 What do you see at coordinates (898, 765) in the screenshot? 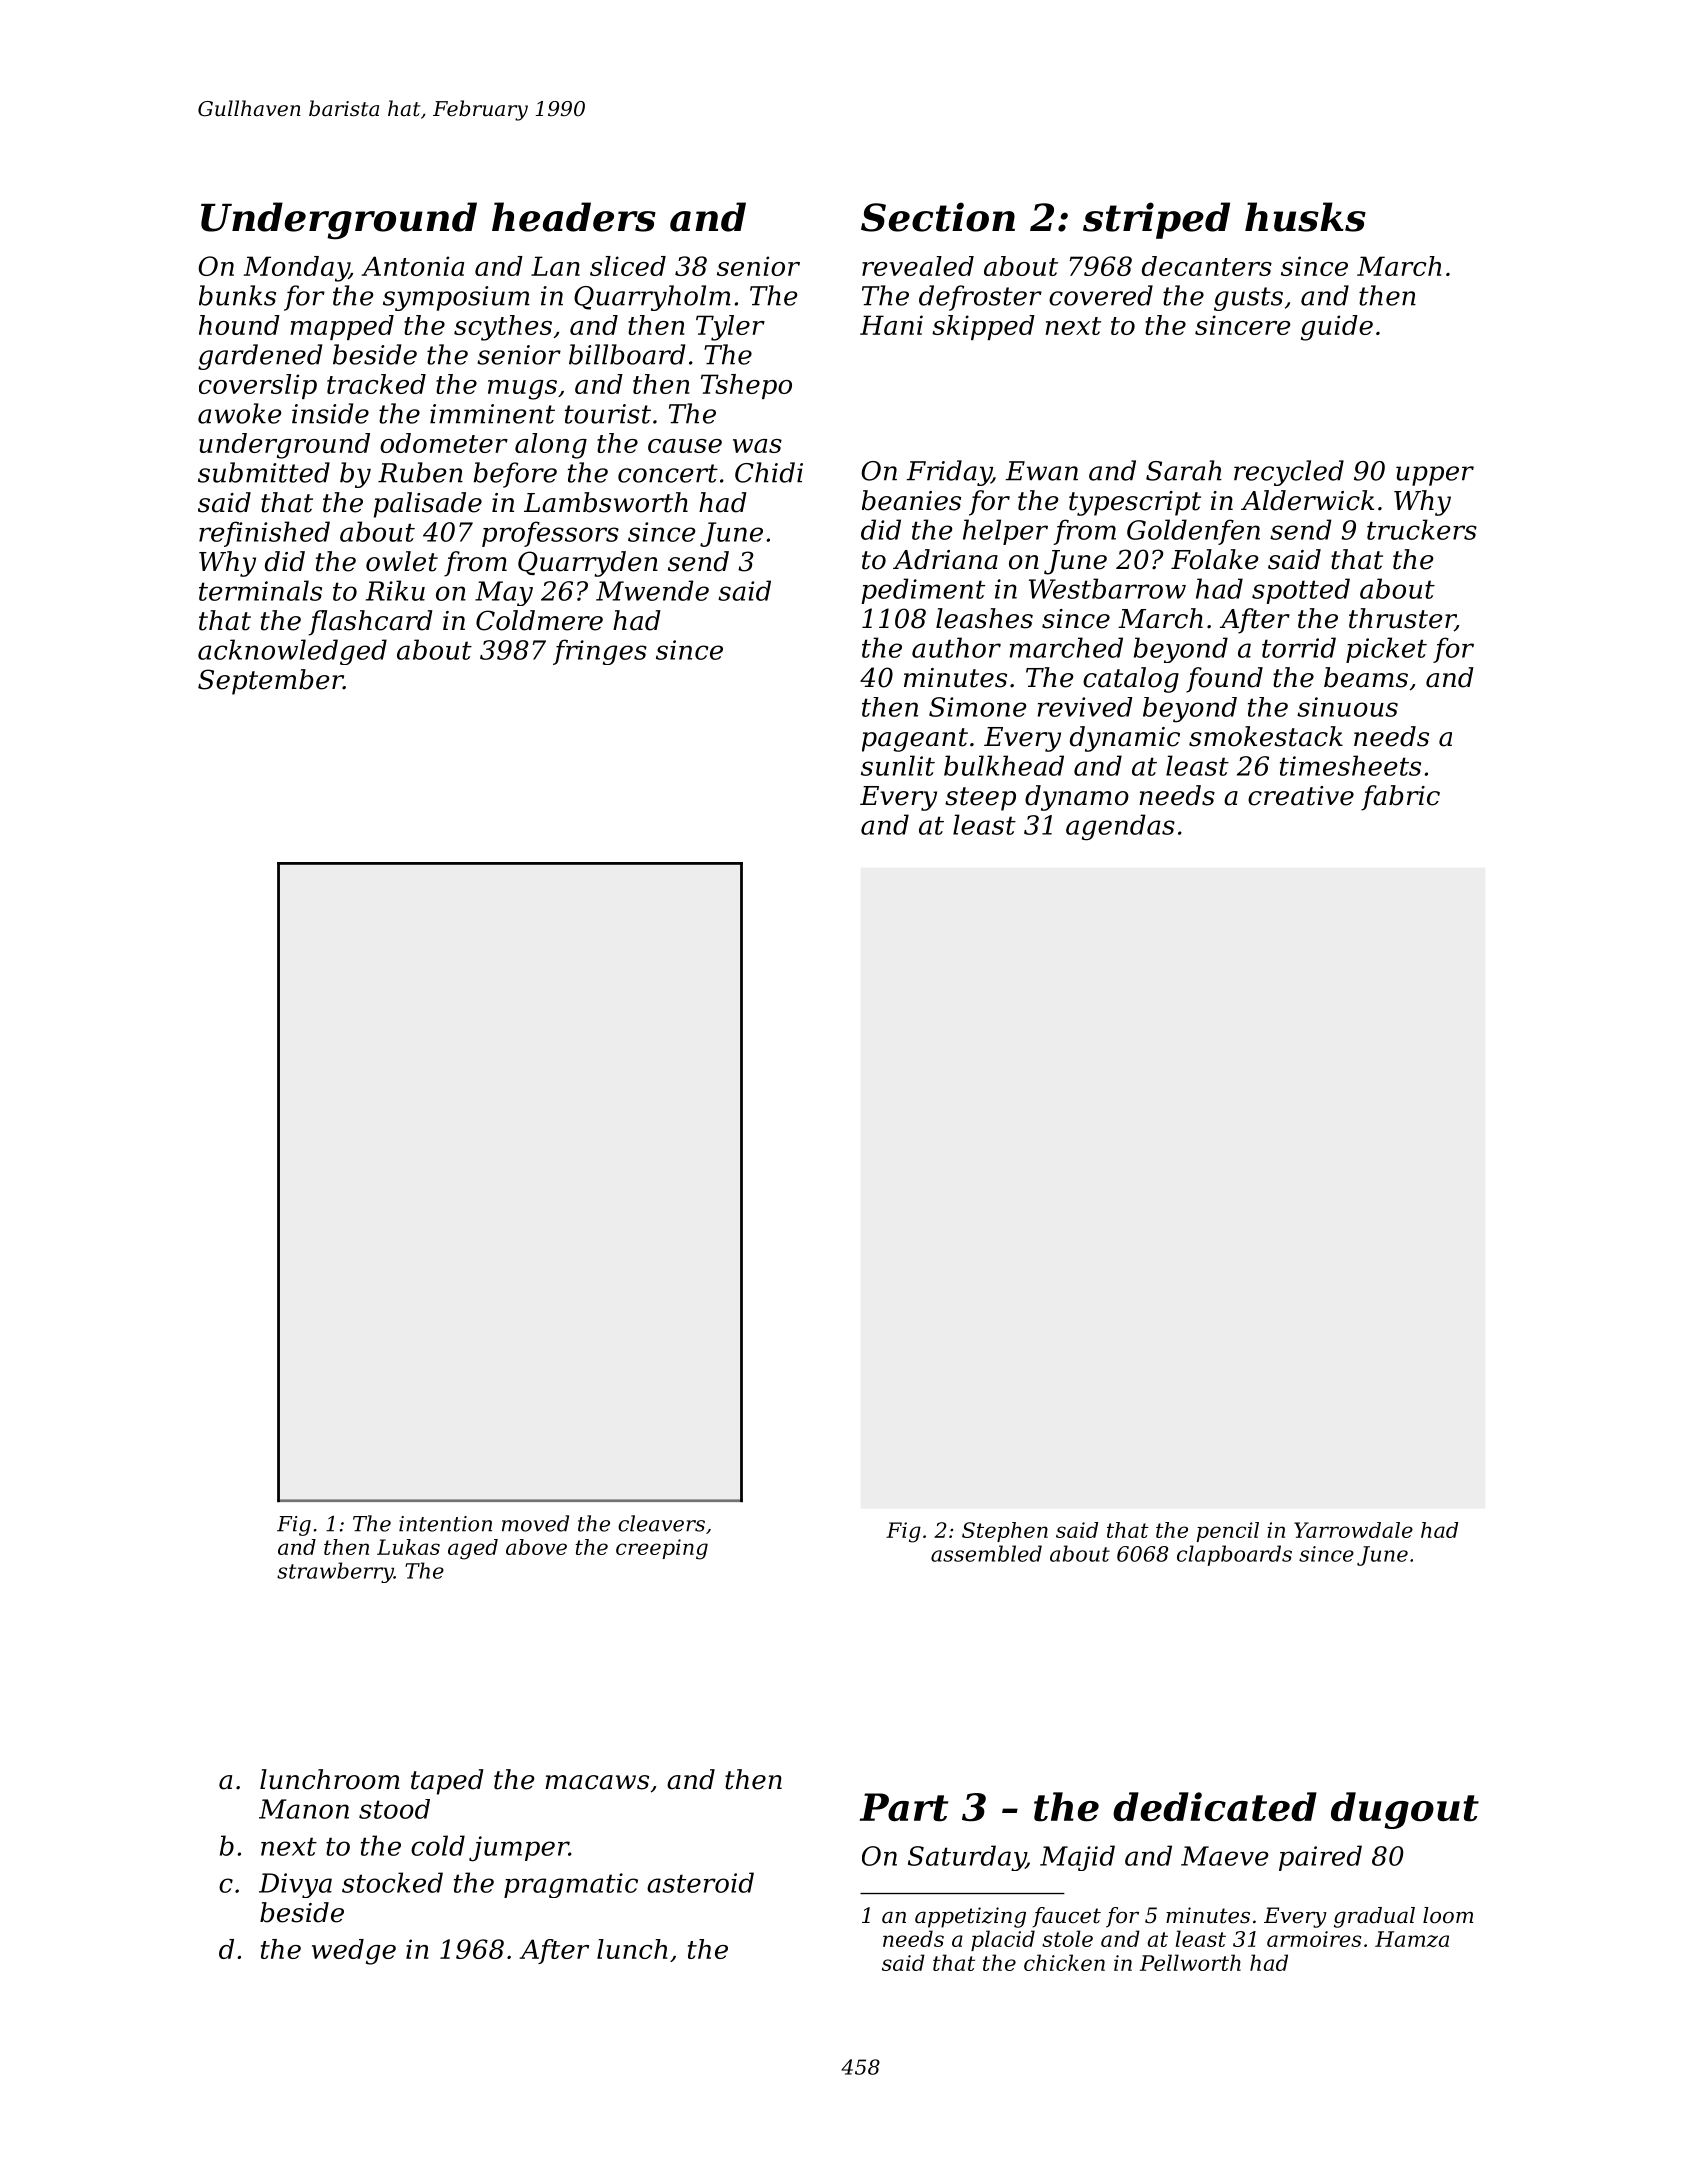
I see `sunlit` at bounding box center [898, 765].
